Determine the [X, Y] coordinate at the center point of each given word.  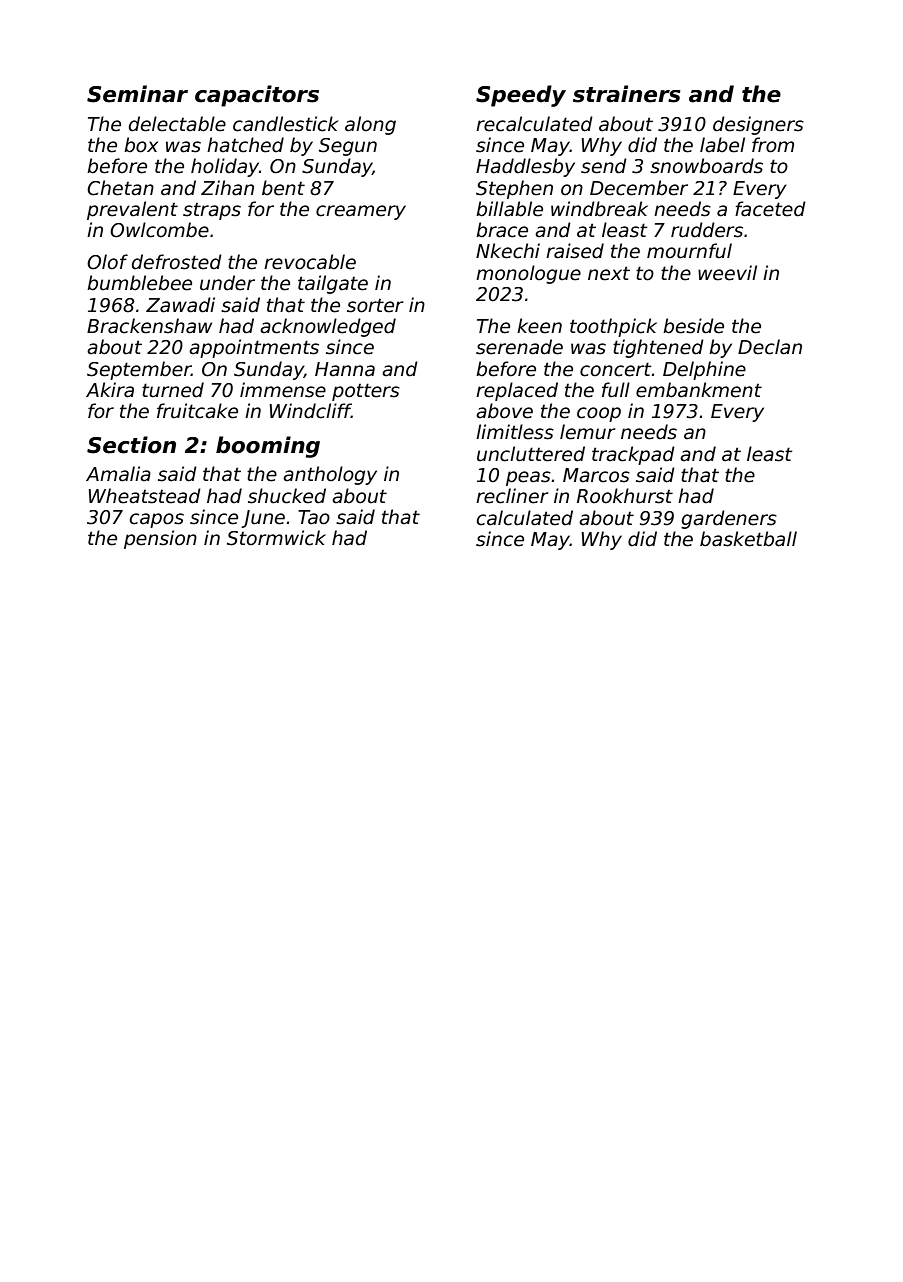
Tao [314, 517]
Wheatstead [145, 496]
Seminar [137, 94]
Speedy [521, 96]
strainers [627, 94]
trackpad [633, 455]
